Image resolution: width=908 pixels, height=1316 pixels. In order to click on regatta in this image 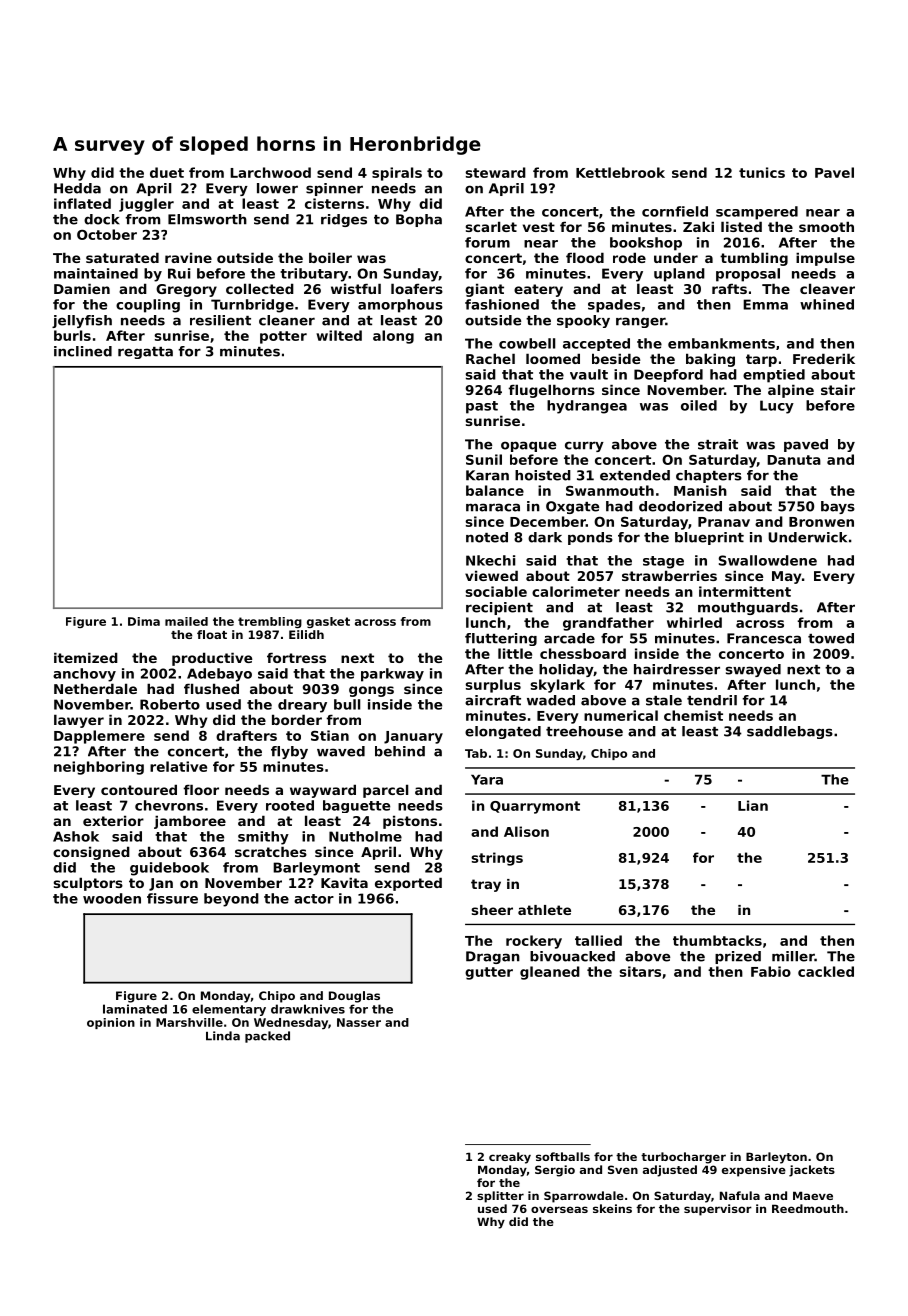, I will do `click(145, 353)`.
